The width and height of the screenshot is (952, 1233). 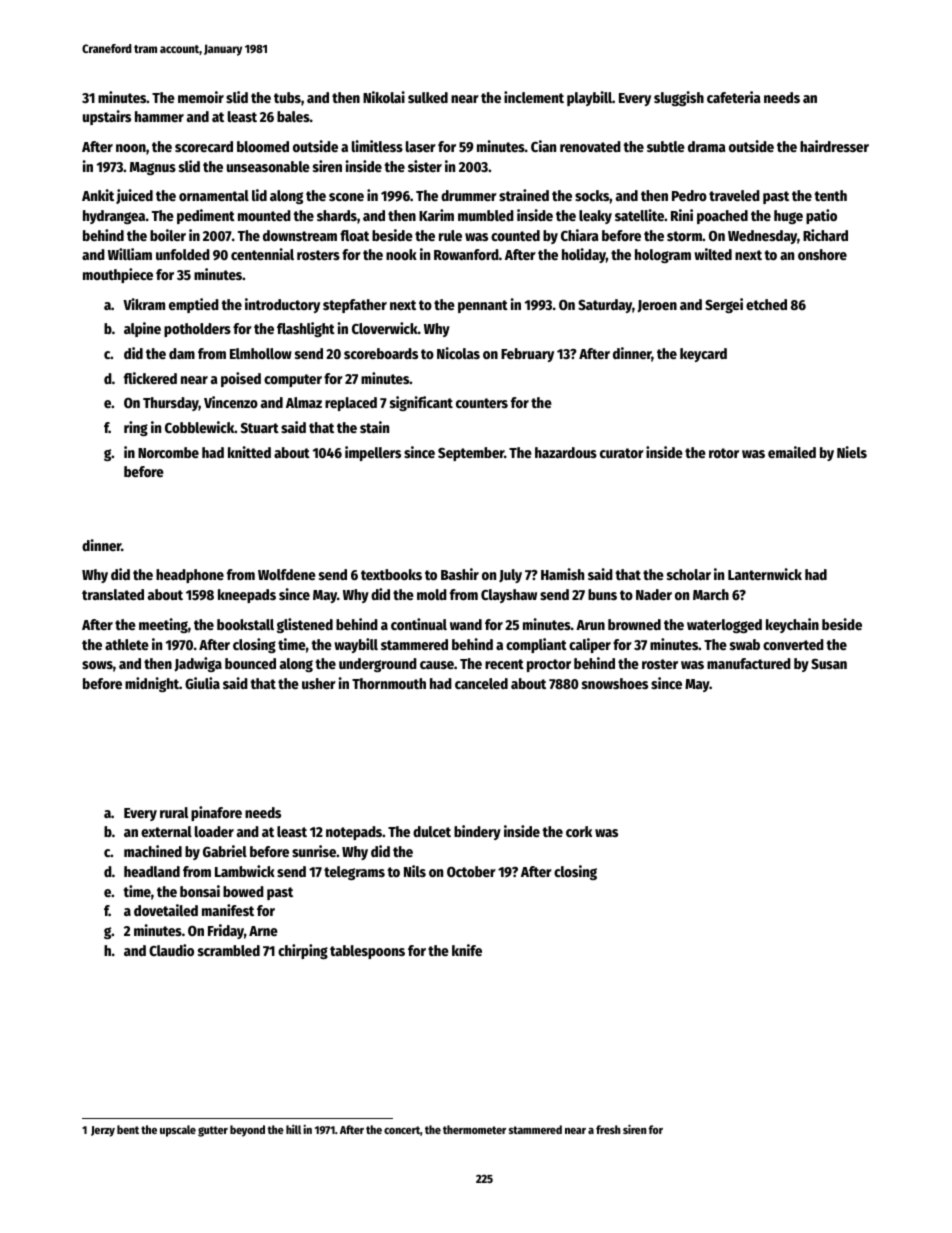 What do you see at coordinates (734, 97) in the screenshot?
I see `cafeteria` at bounding box center [734, 97].
